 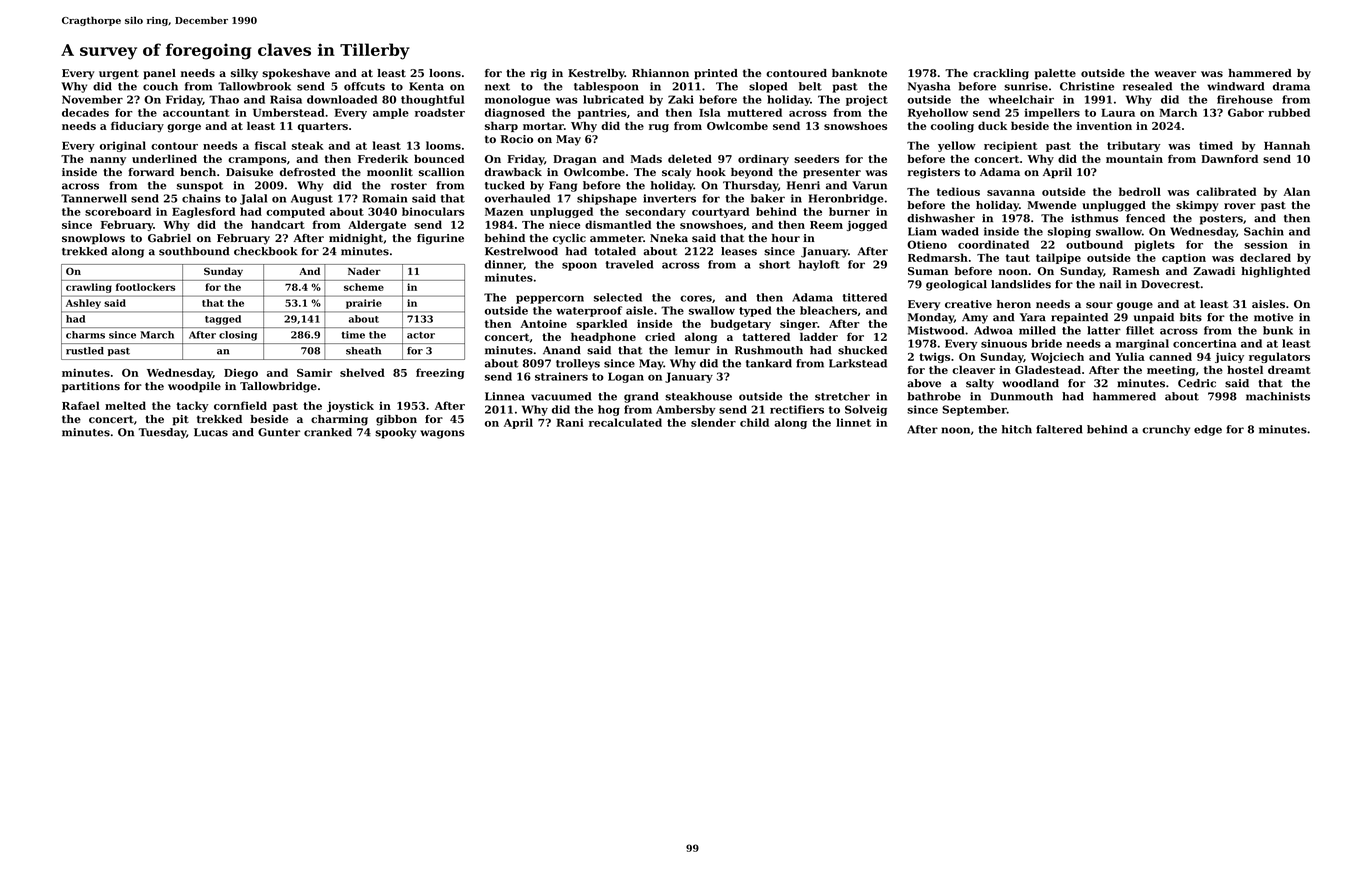 What do you see at coordinates (1197, 206) in the page?
I see `skimpy` at bounding box center [1197, 206].
